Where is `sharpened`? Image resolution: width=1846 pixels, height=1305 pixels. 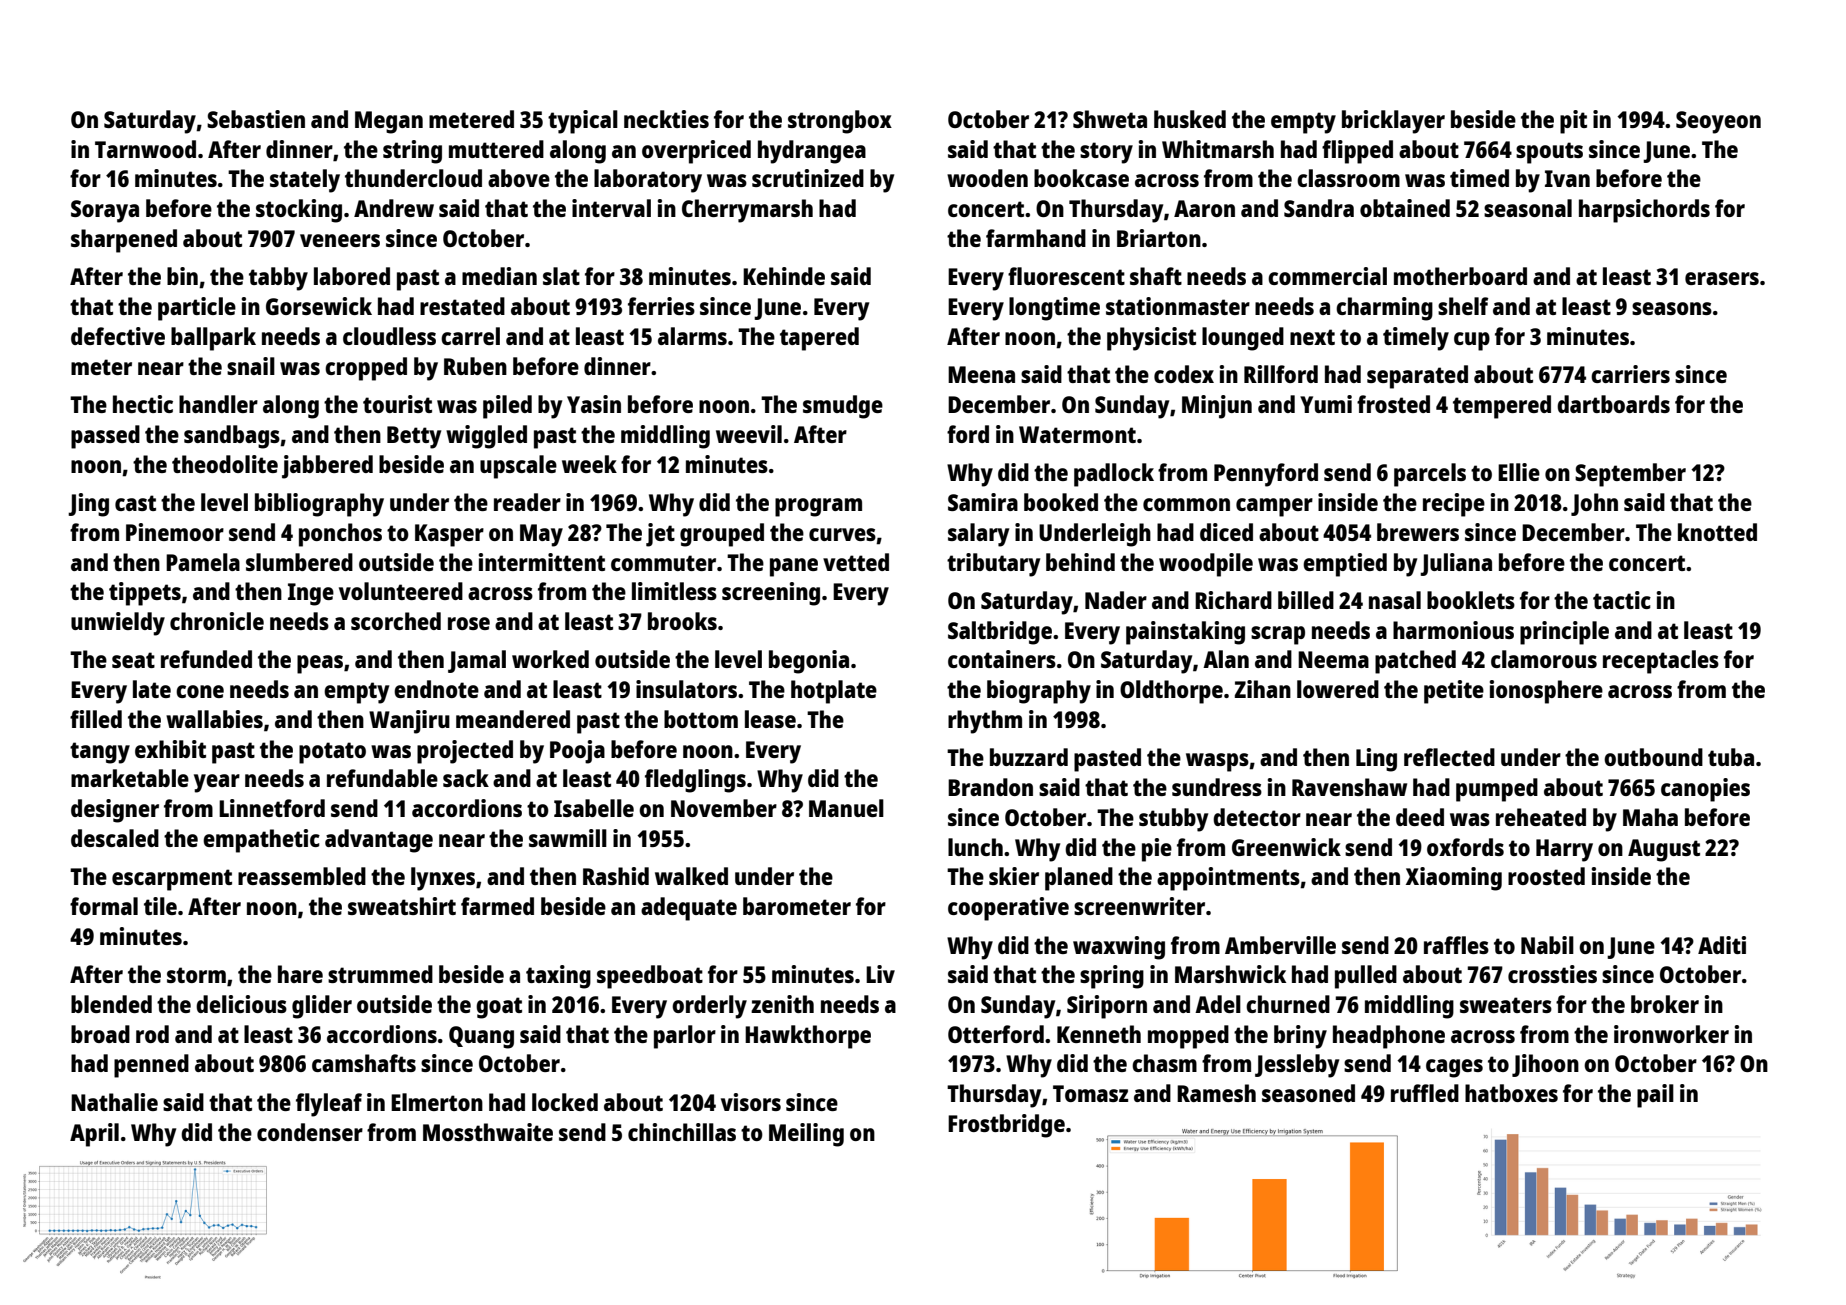 sharpened is located at coordinates (124, 241).
